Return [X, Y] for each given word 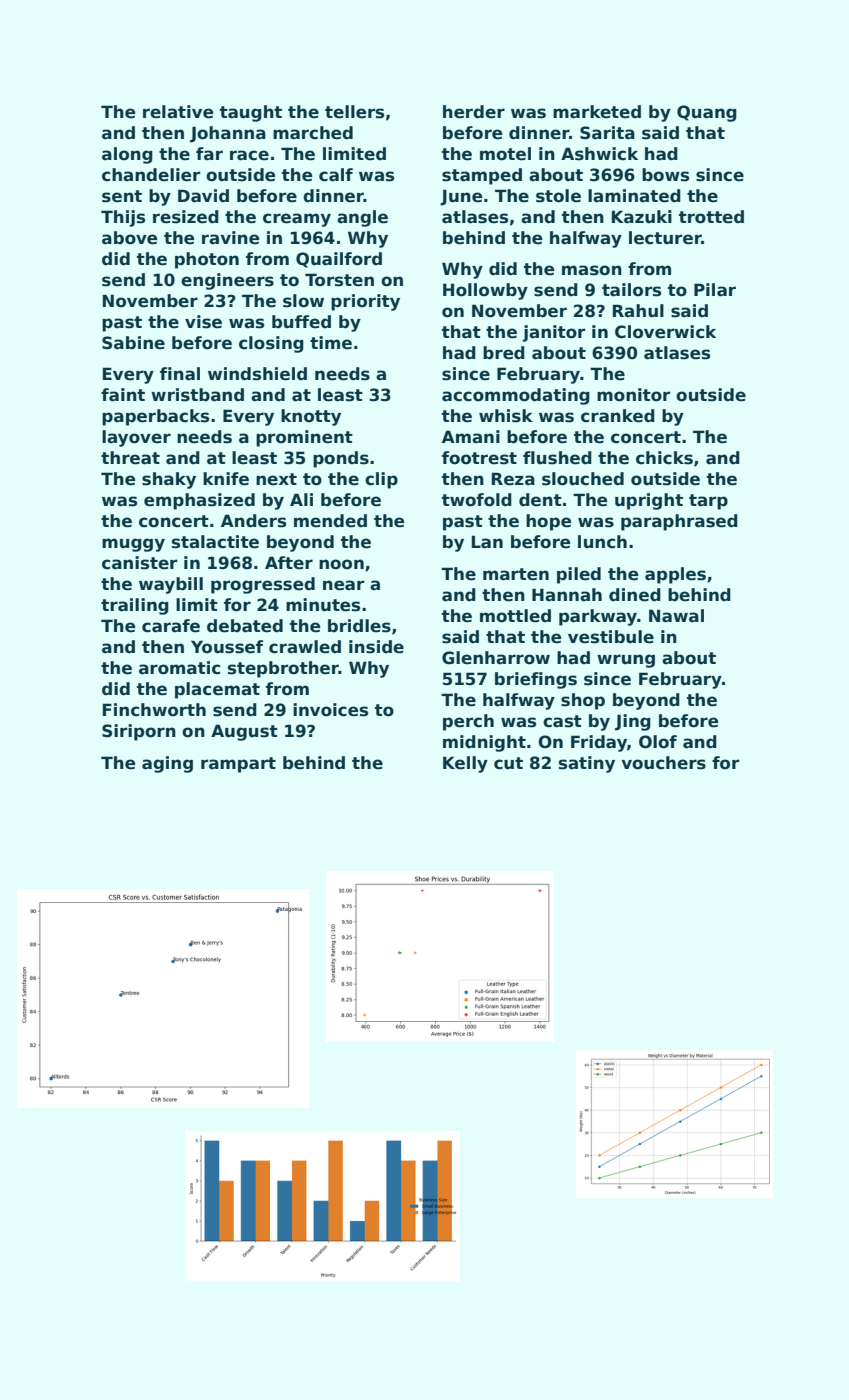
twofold [477, 500]
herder [474, 112]
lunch [602, 542]
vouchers [663, 763]
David [203, 196]
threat [130, 458]
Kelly [465, 764]
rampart [238, 765]
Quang [707, 113]
